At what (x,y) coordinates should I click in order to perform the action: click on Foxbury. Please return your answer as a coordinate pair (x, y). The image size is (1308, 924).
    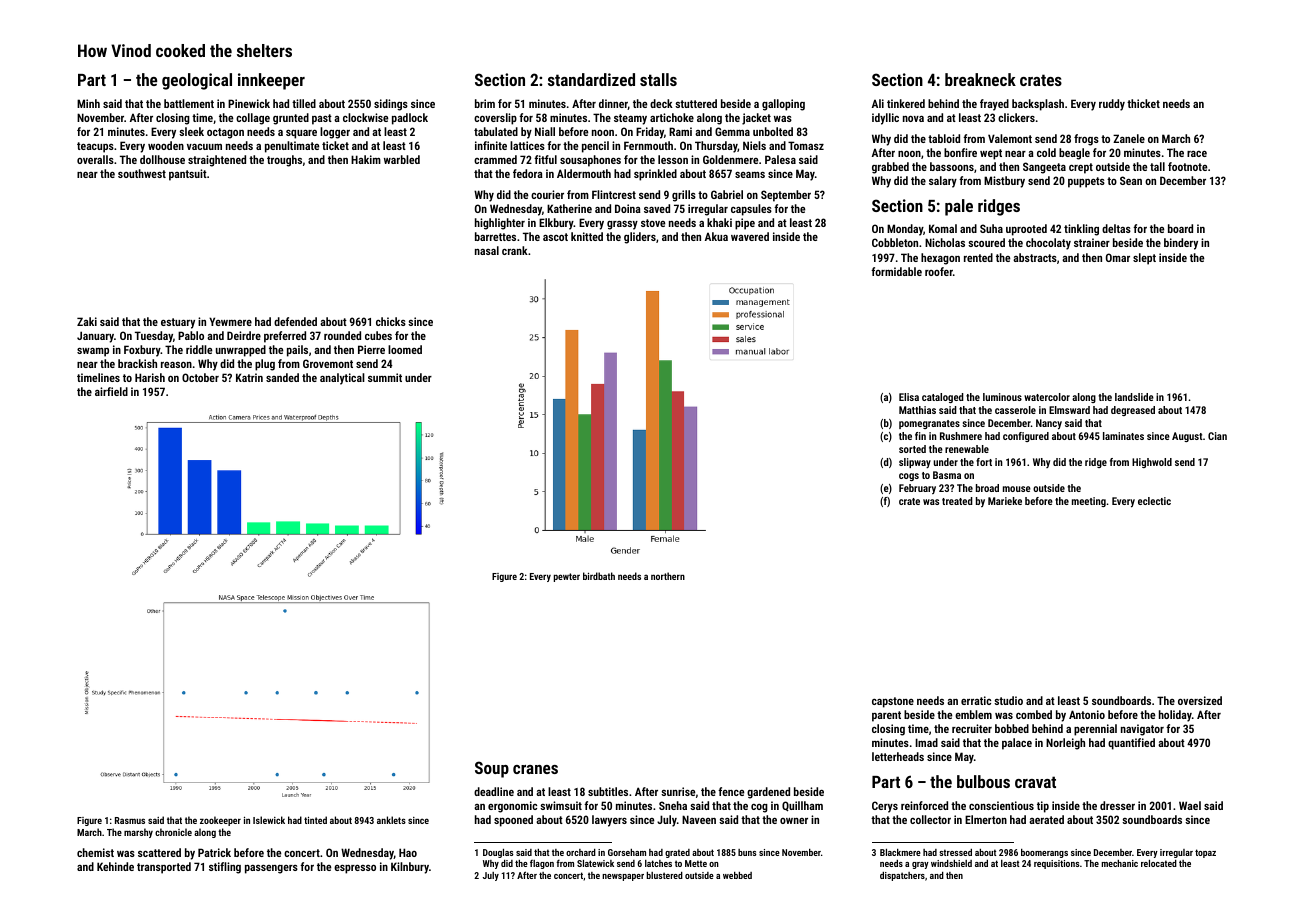
    Looking at the image, I should click on (142, 351).
